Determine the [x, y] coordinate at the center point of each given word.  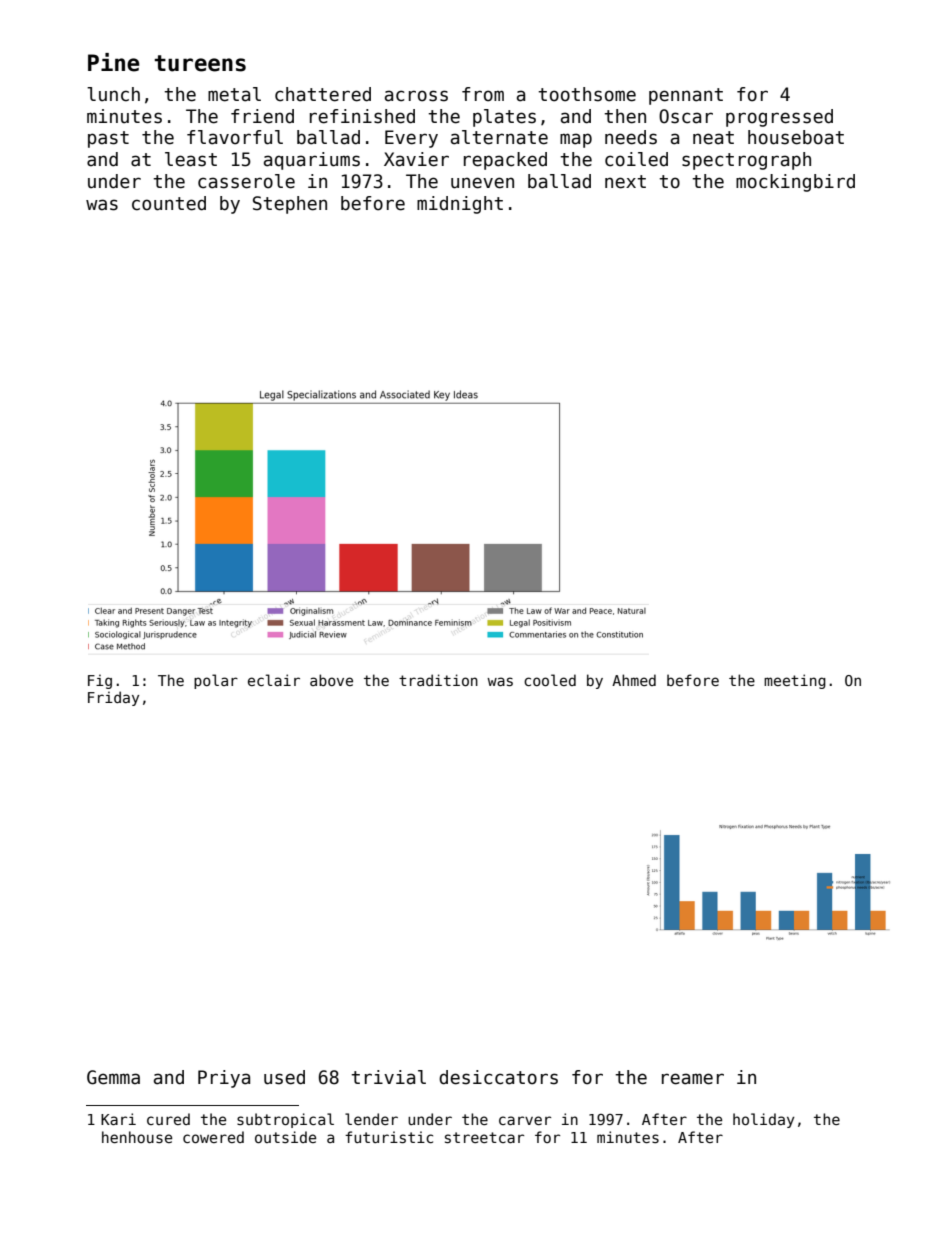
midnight [460, 205]
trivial [388, 1077]
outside [285, 1137]
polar [216, 681]
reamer [693, 1079]
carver [525, 1120]
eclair [274, 680]
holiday [764, 1120]
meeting [795, 681]
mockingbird [795, 183]
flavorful [235, 137]
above [331, 680]
